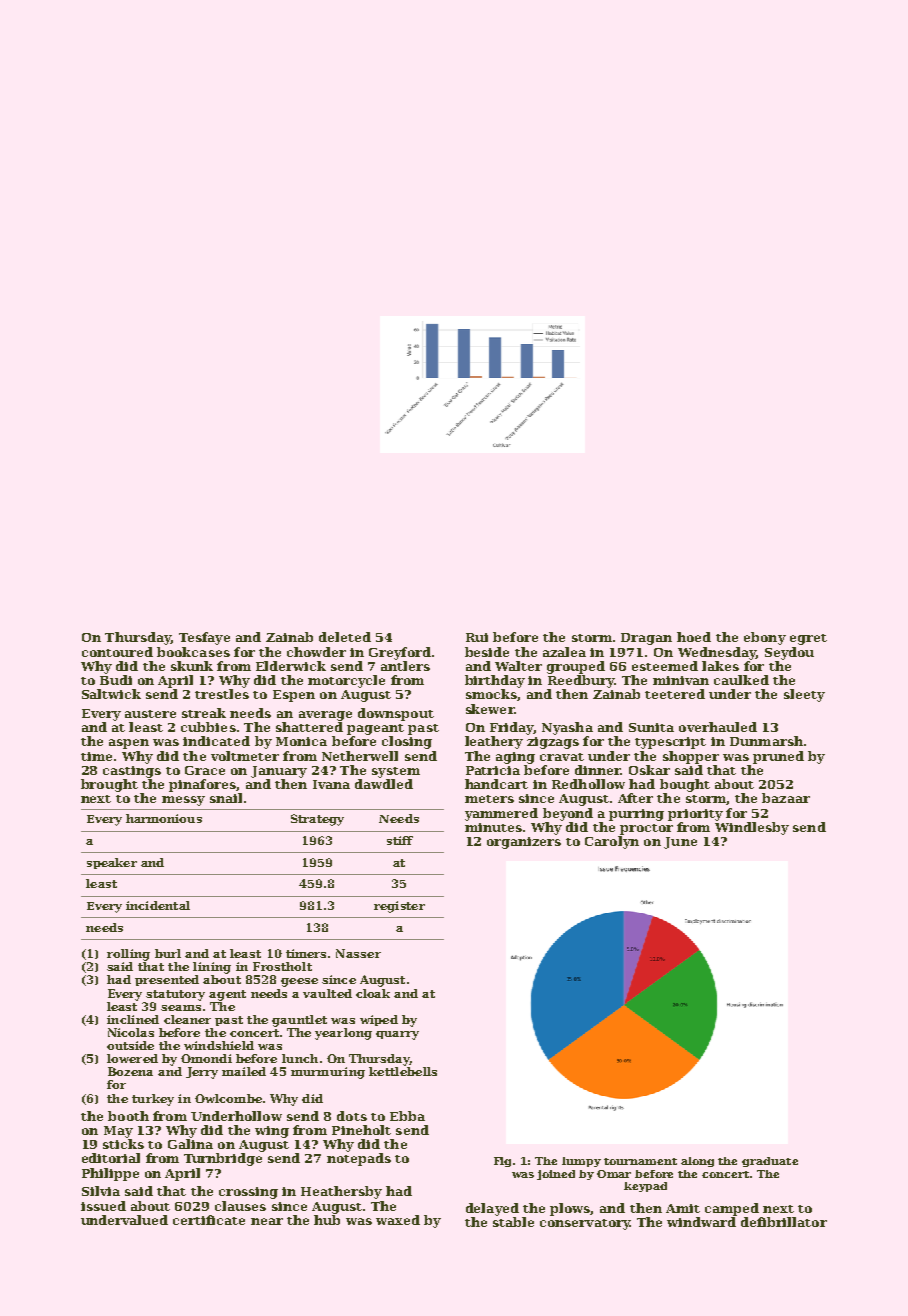 Image resolution: width=908 pixels, height=1316 pixels. I want to click on sticks, so click(123, 1144).
